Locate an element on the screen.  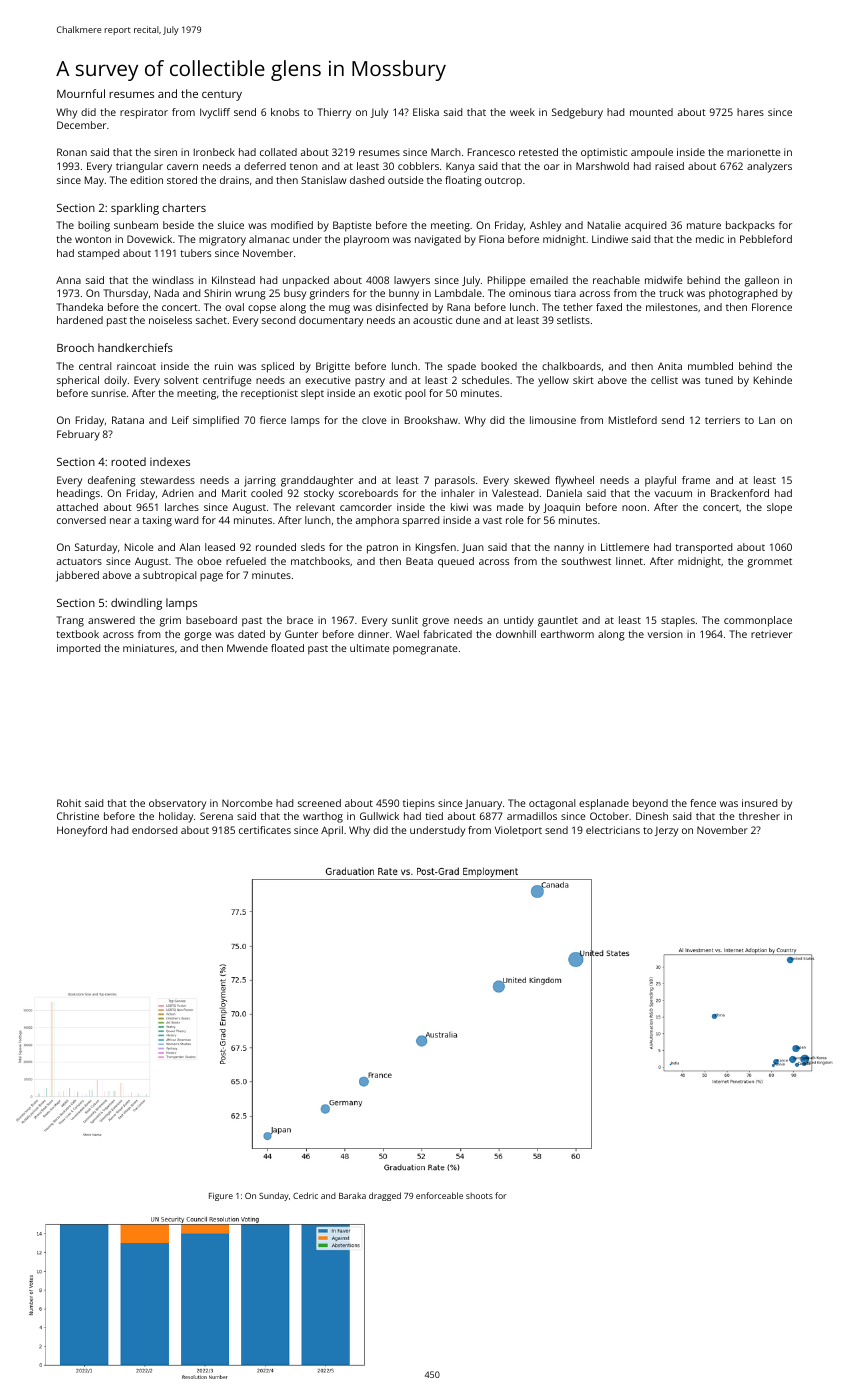
grommet is located at coordinates (770, 563).
